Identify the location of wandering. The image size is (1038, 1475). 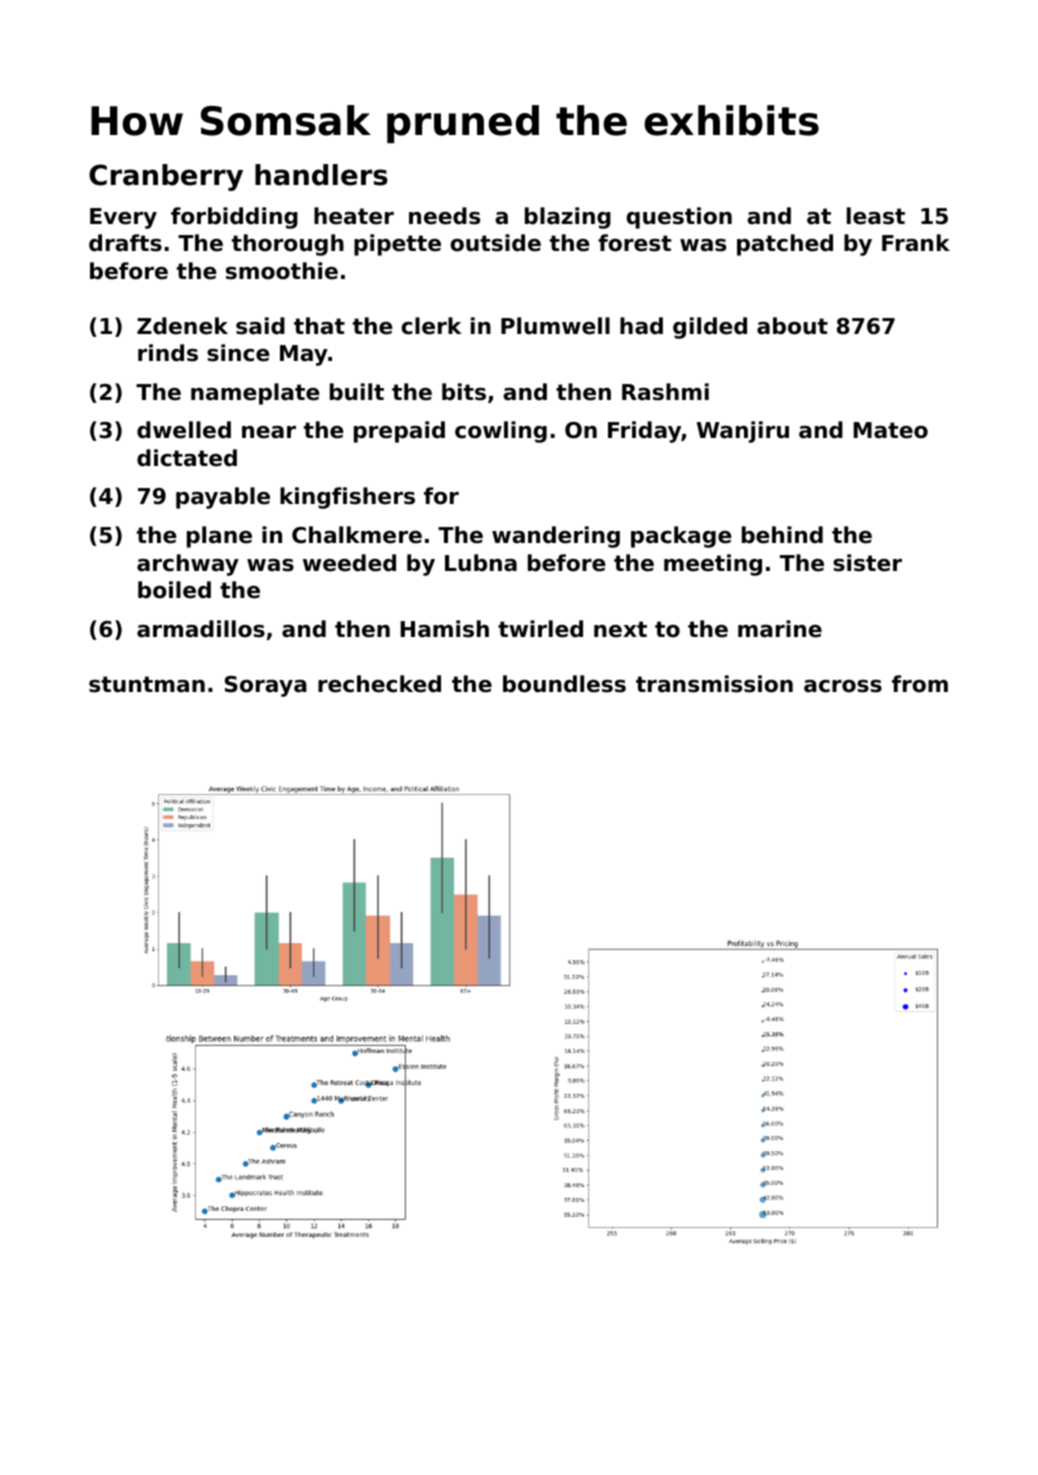
(556, 537).
